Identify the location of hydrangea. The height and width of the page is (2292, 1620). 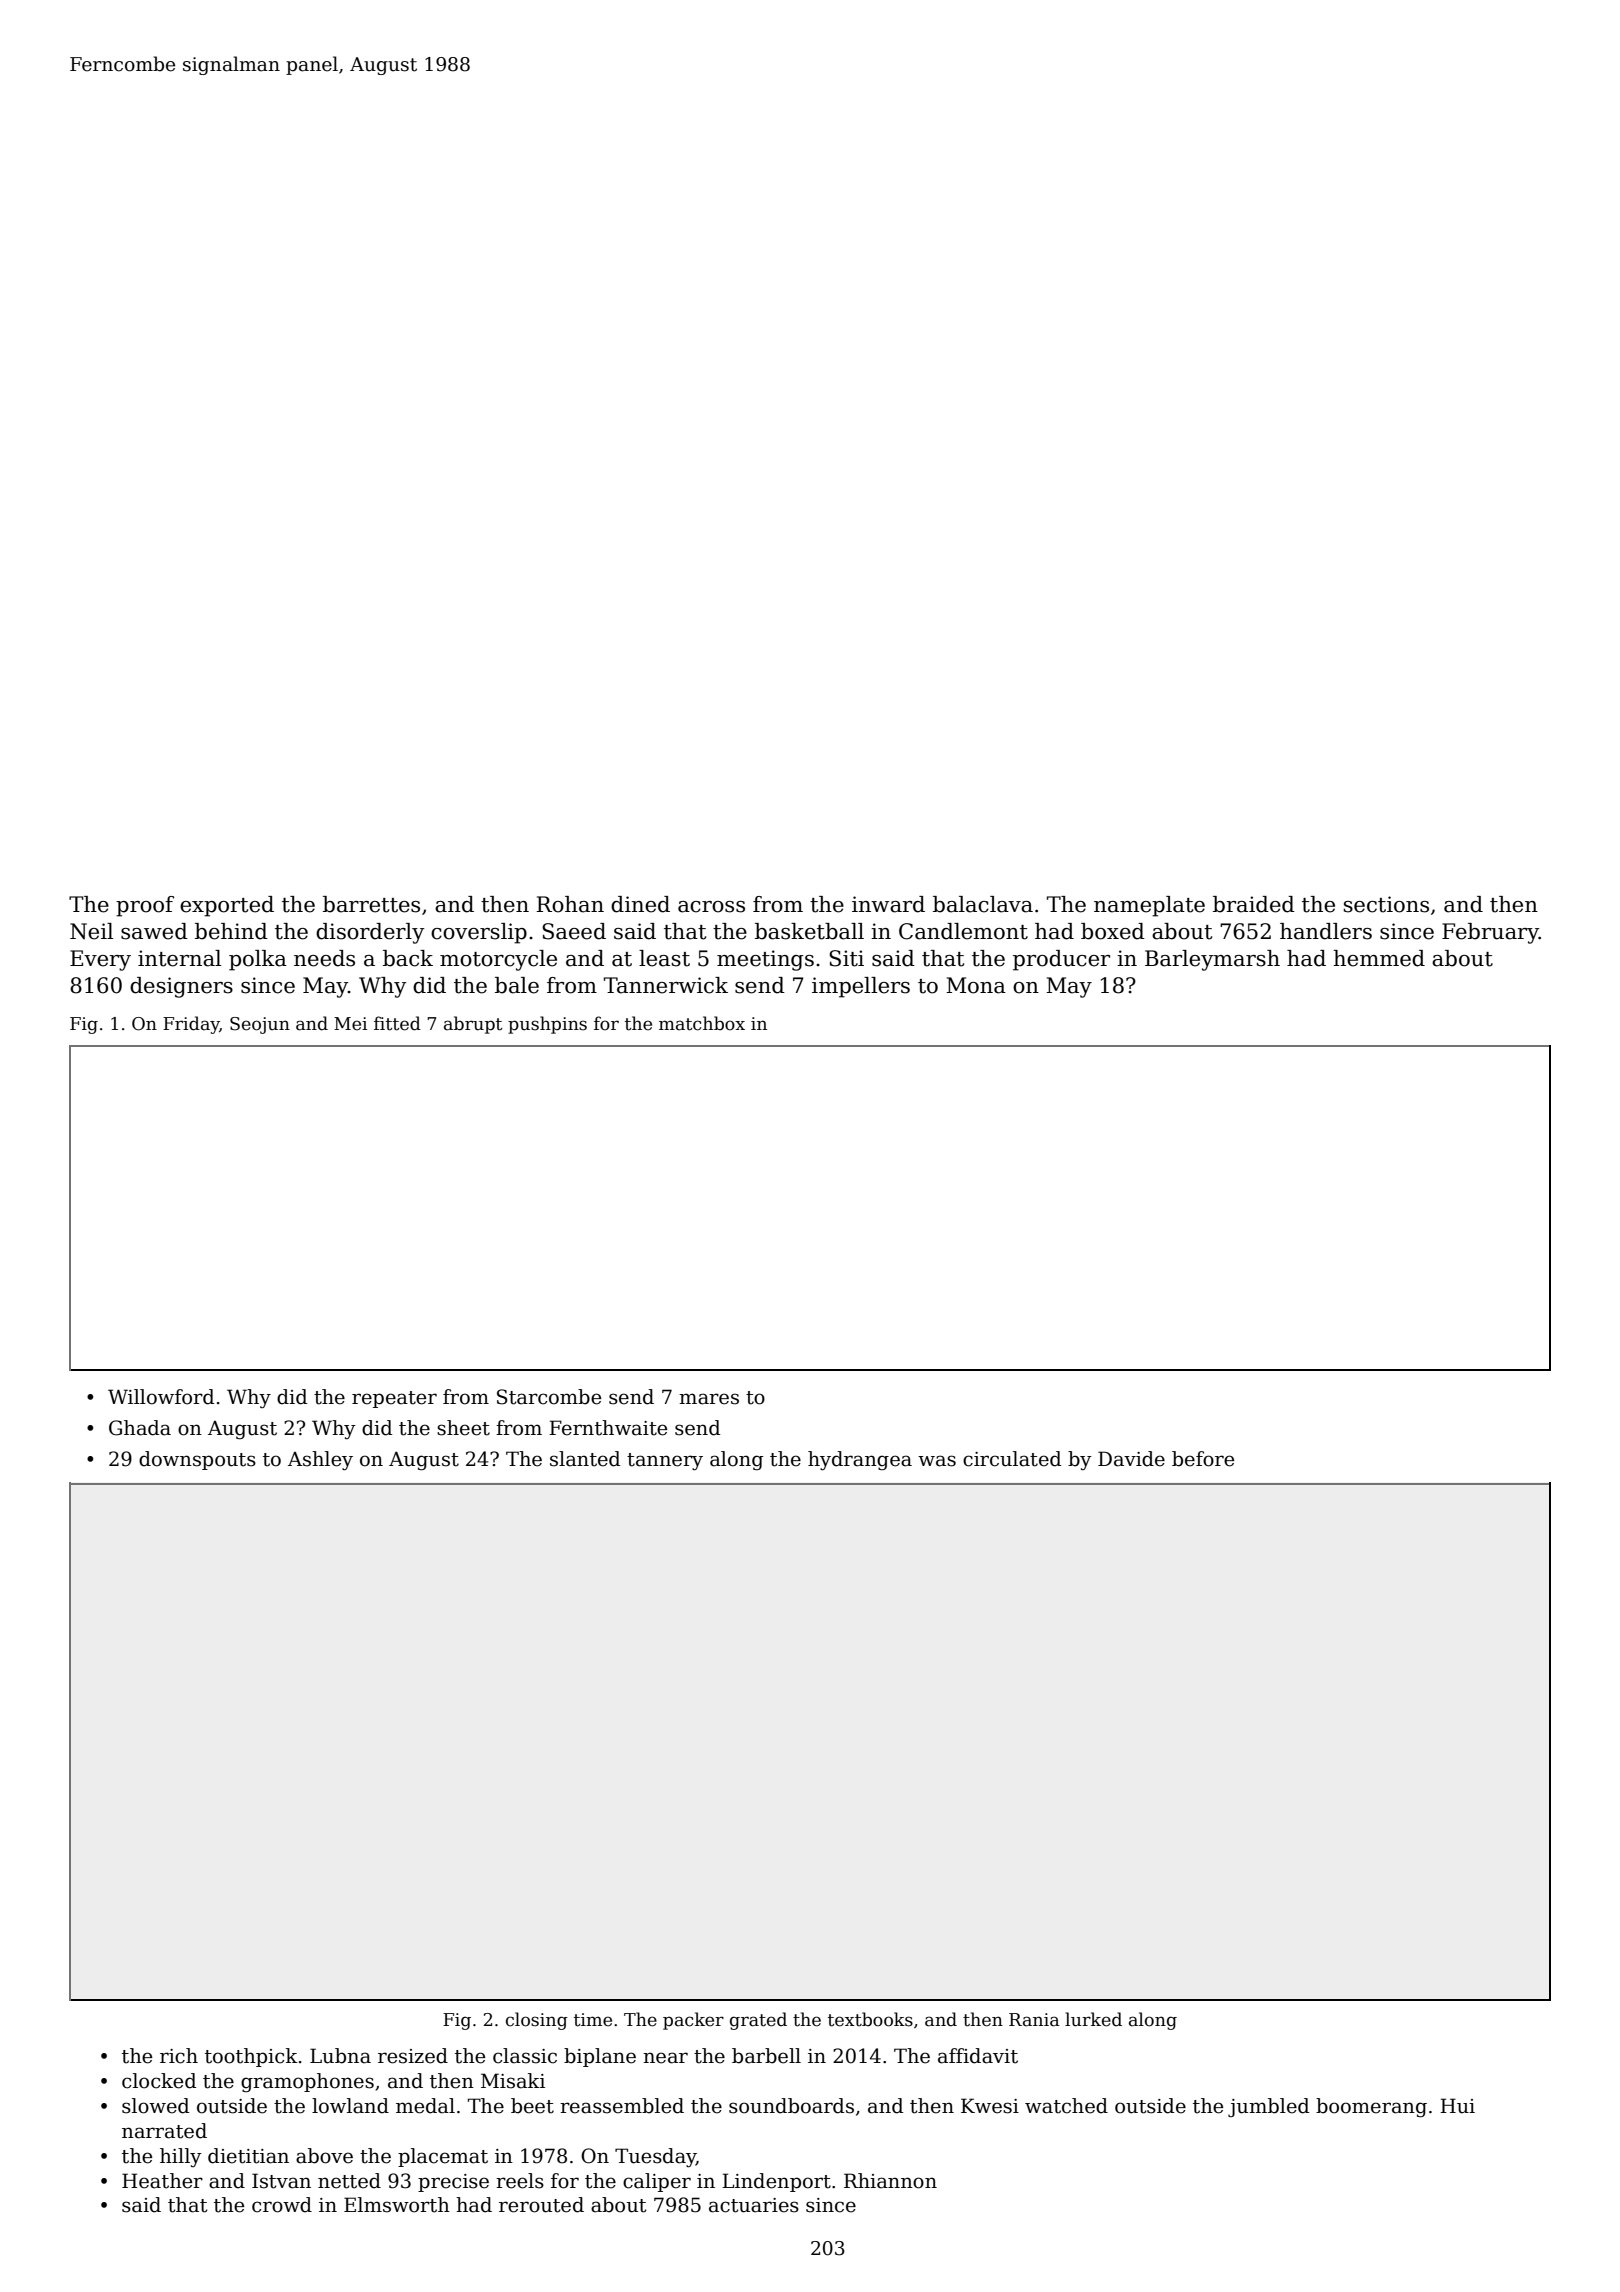
(860, 1461).
